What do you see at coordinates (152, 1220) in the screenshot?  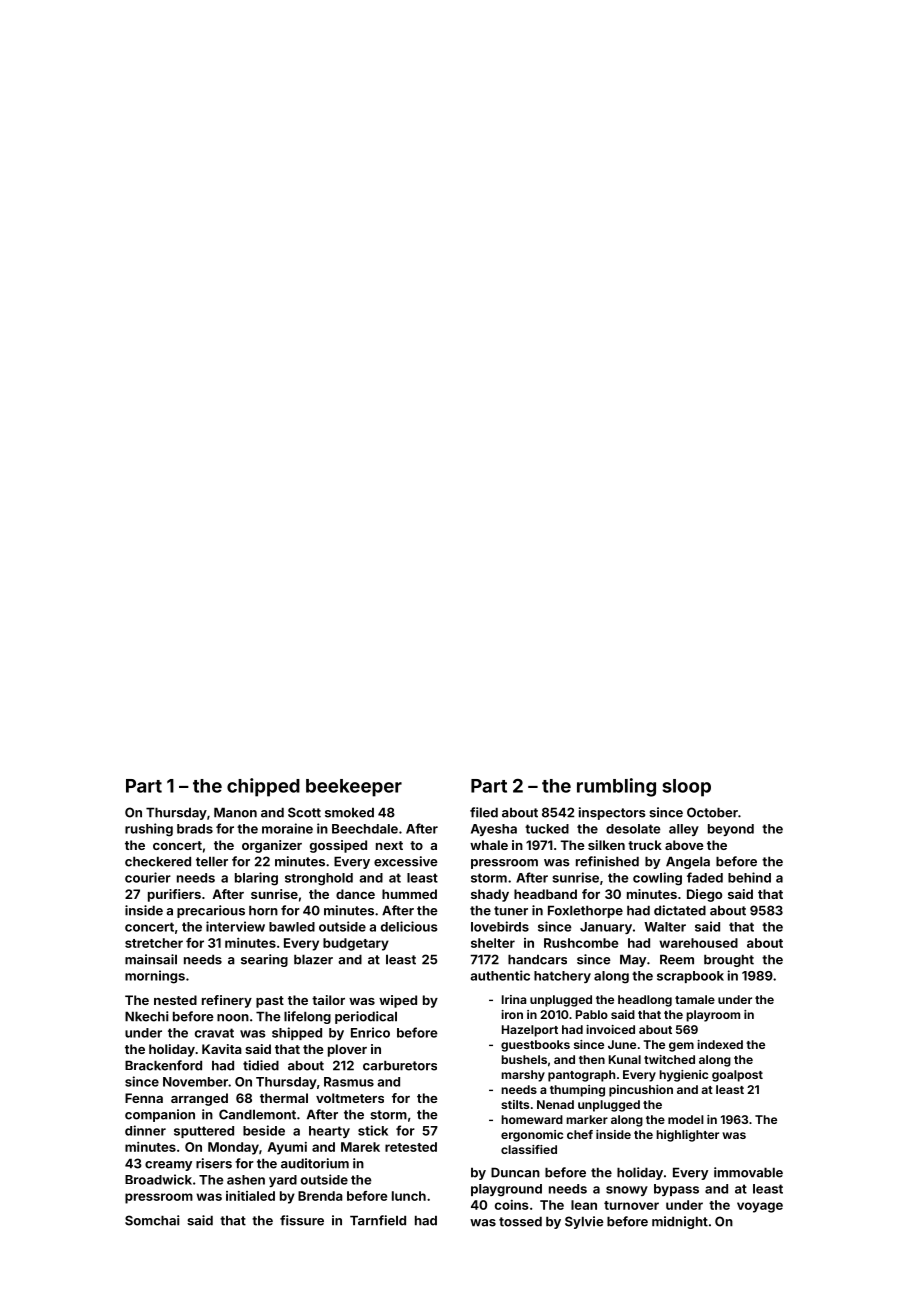 I see `Somchai` at bounding box center [152, 1220].
